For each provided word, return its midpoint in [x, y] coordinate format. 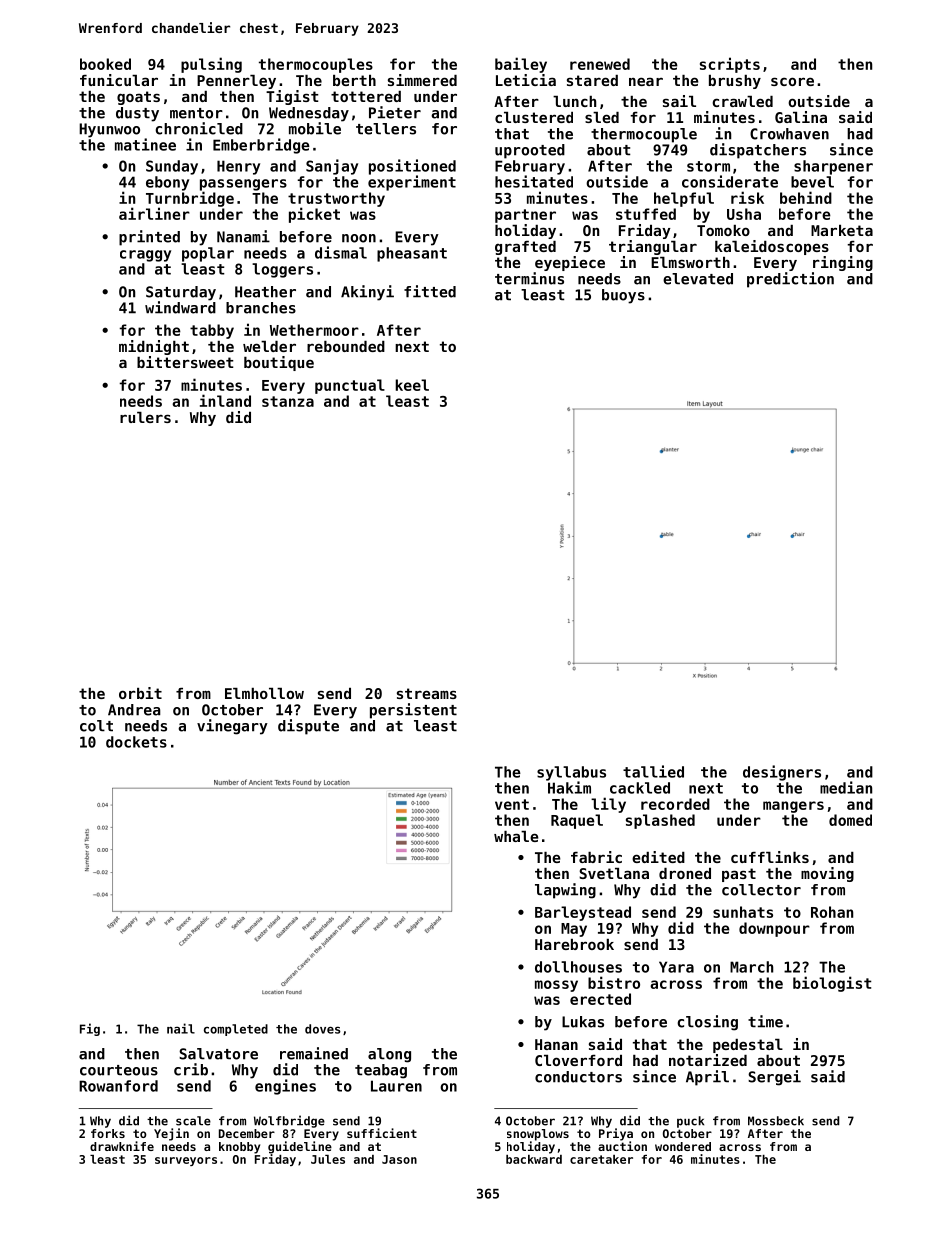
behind [806, 197]
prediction [790, 280]
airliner [154, 213]
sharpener [833, 167]
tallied [653, 771]
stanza [288, 401]
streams [427, 693]
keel [412, 385]
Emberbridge [261, 146]
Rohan [832, 912]
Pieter [395, 112]
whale [516, 836]
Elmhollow [264, 693]
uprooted [530, 151]
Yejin [171, 1134]
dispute [308, 727]
